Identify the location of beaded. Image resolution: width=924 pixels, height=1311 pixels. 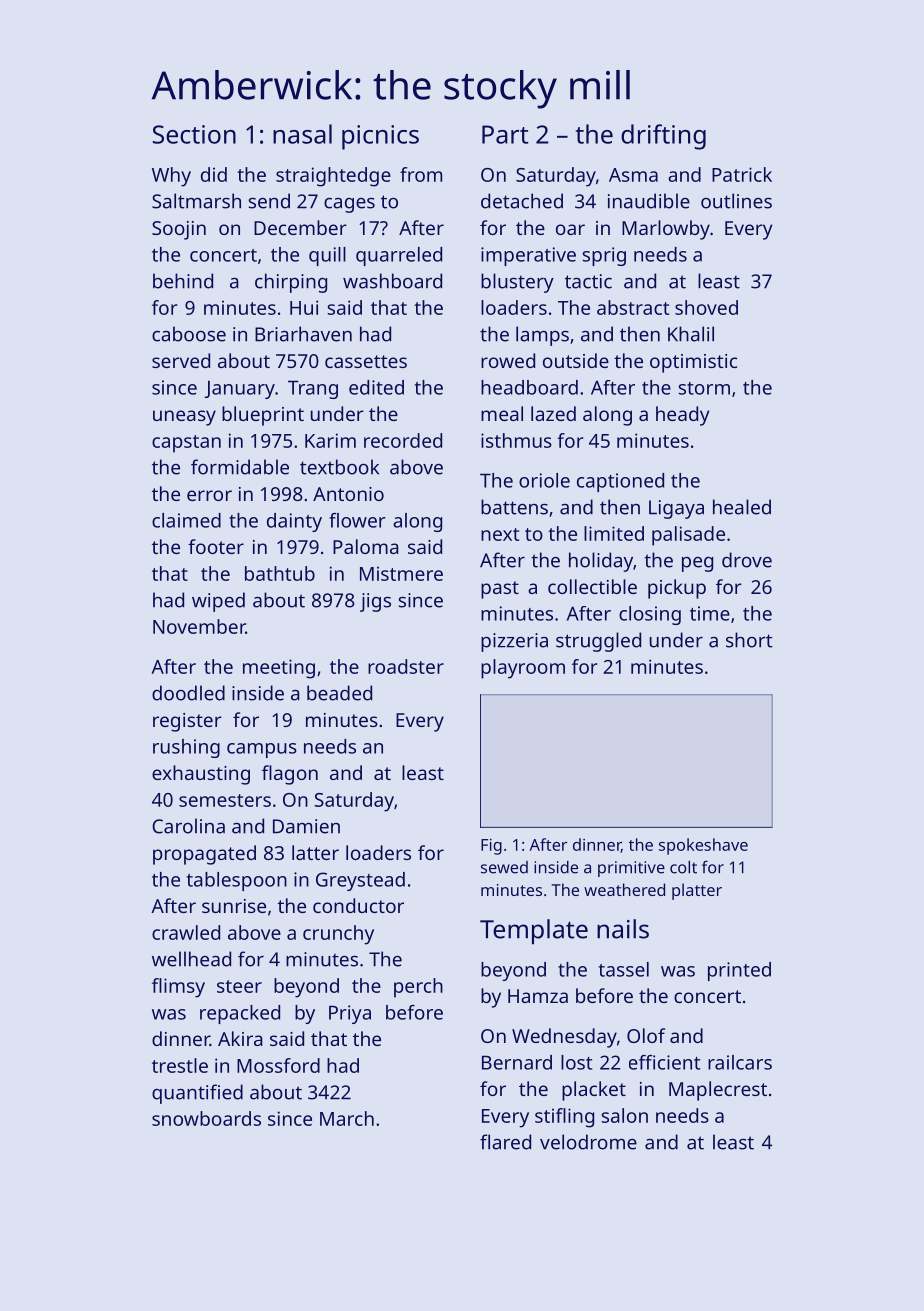
(339, 693).
